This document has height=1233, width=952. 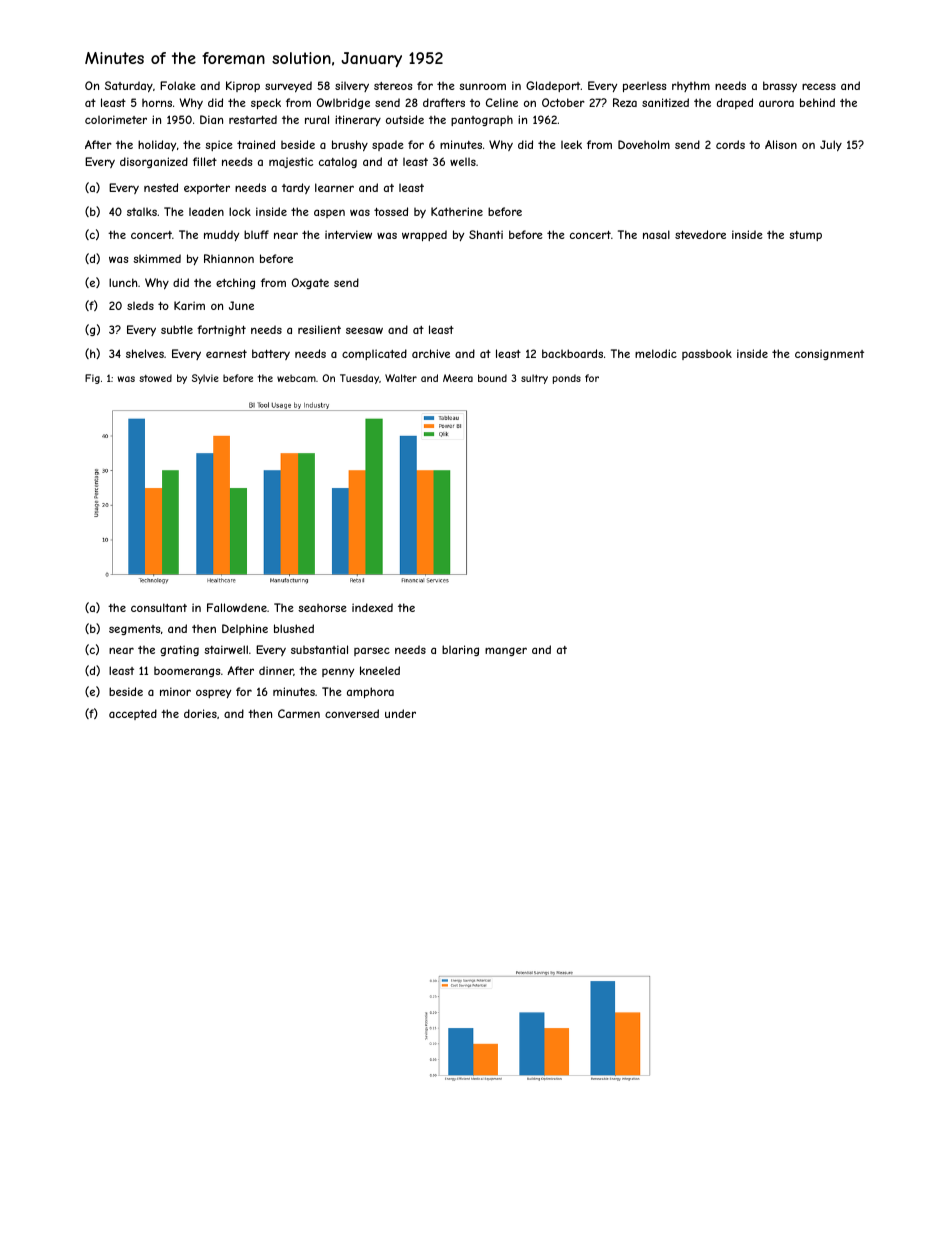 I want to click on skimmed, so click(x=157, y=258).
